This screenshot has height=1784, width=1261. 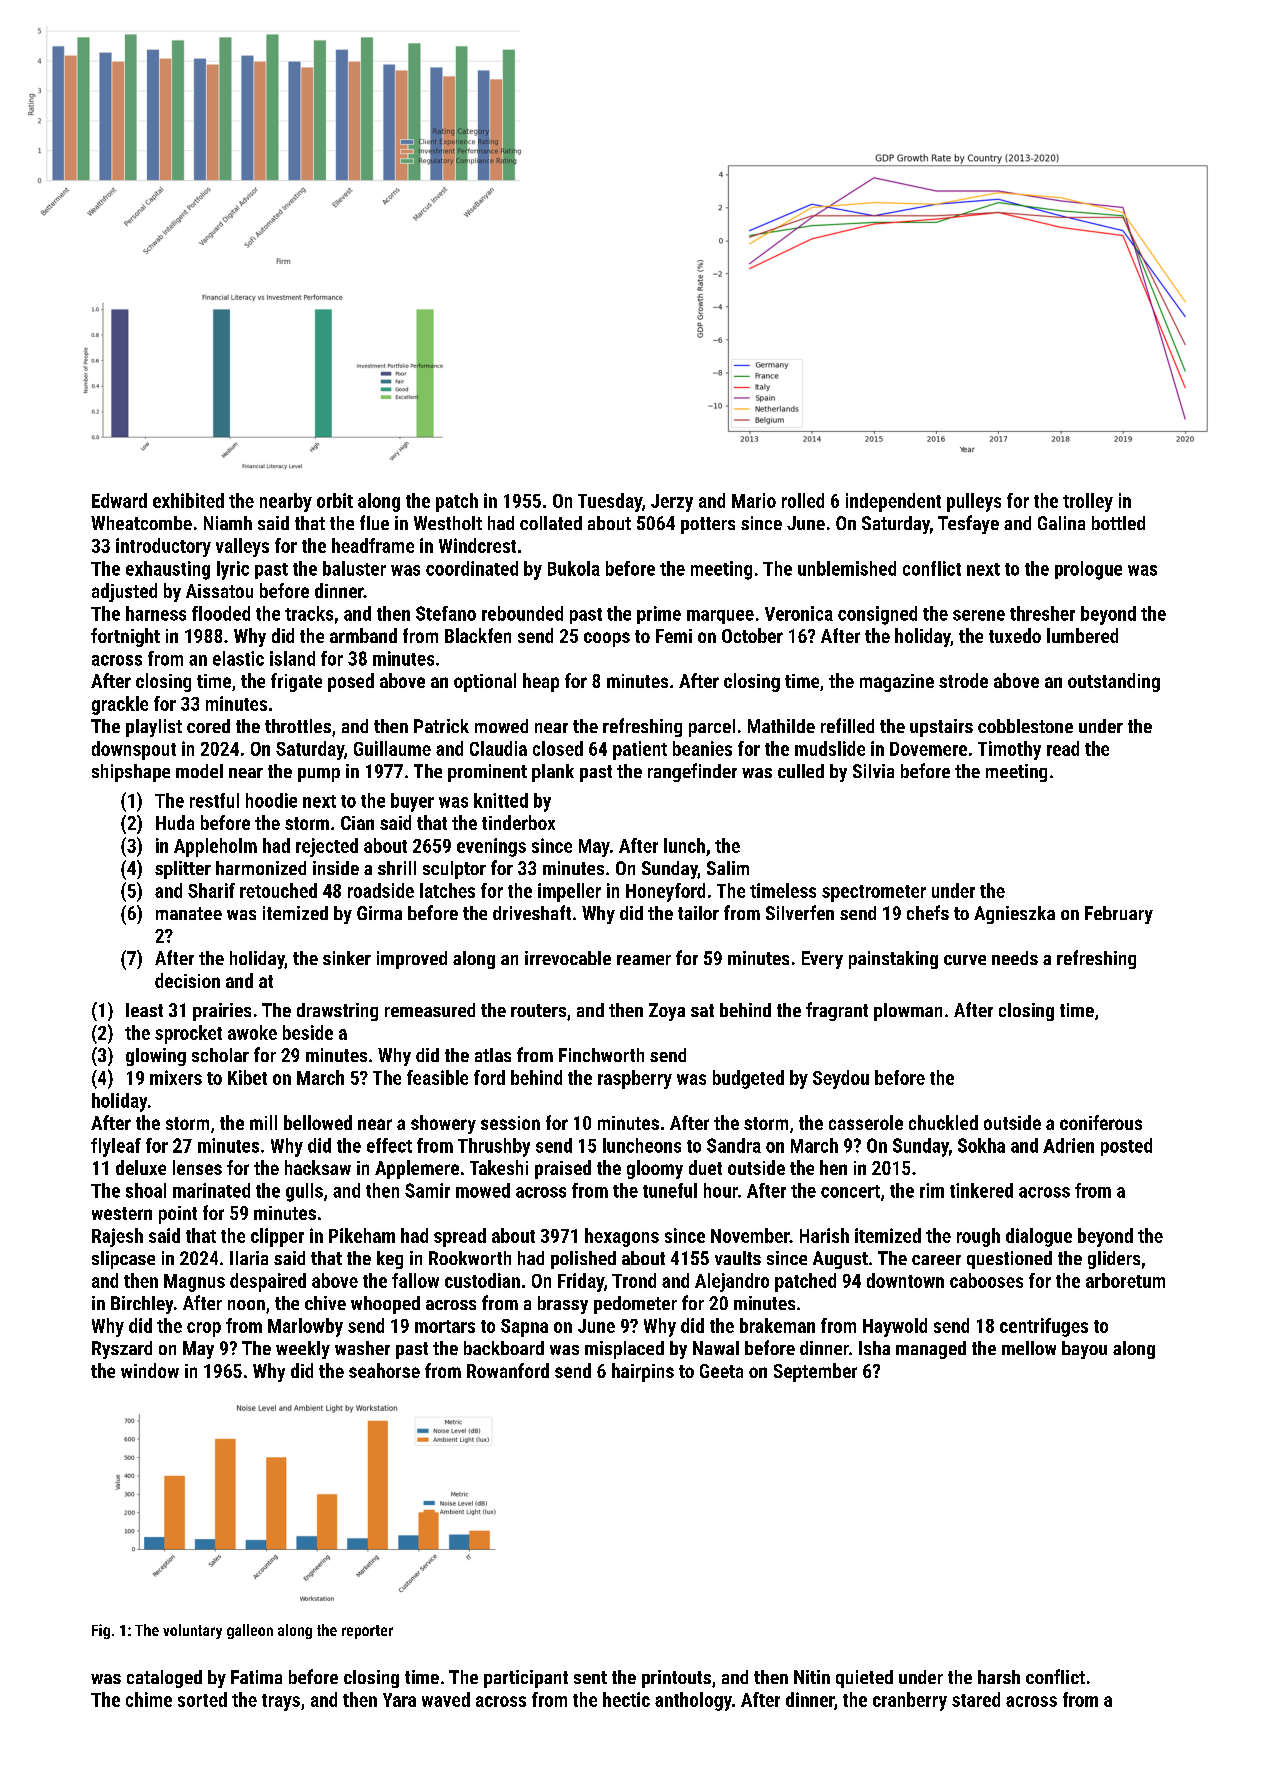 I want to click on pump, so click(x=319, y=775).
